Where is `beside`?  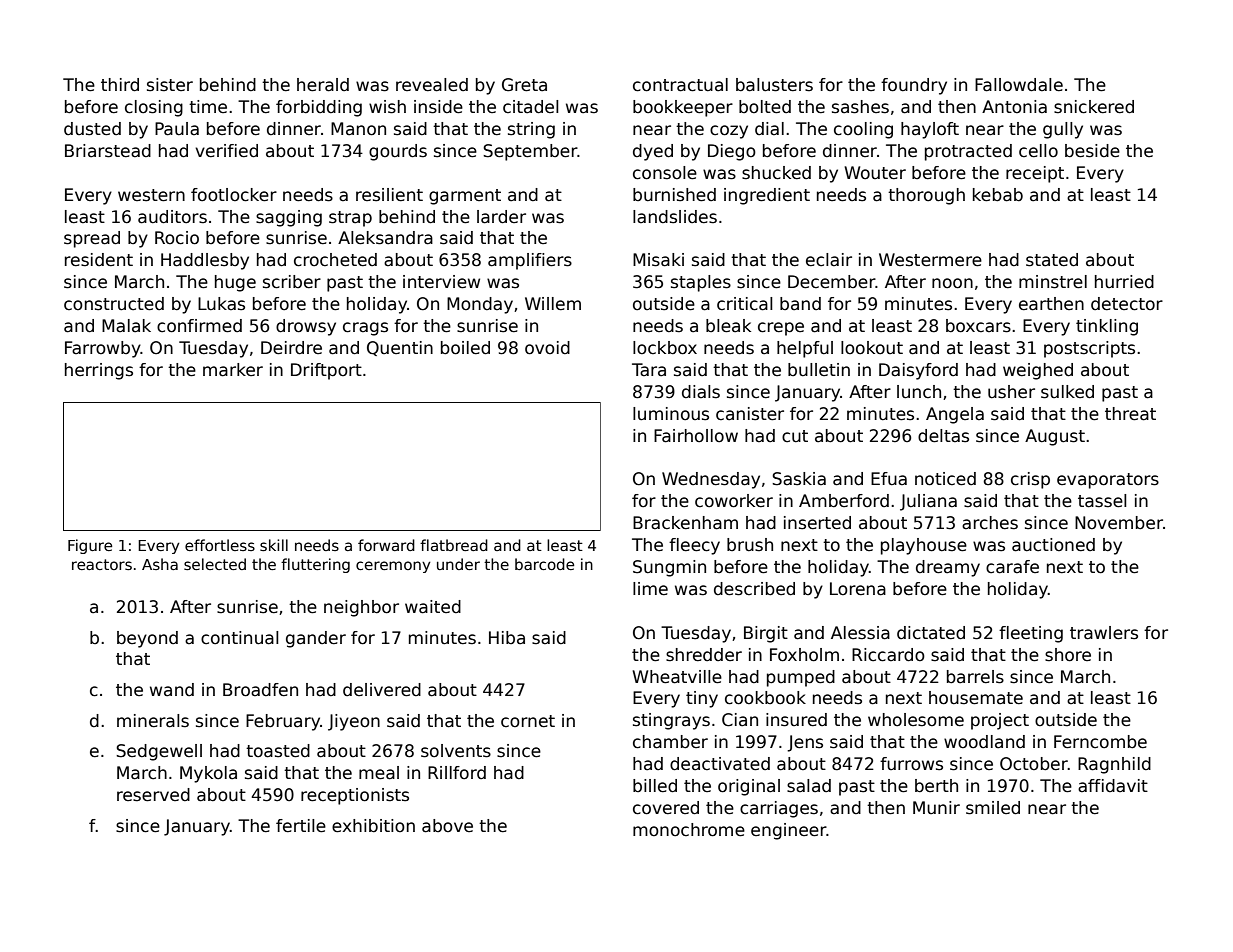
beside is located at coordinates (1092, 151).
